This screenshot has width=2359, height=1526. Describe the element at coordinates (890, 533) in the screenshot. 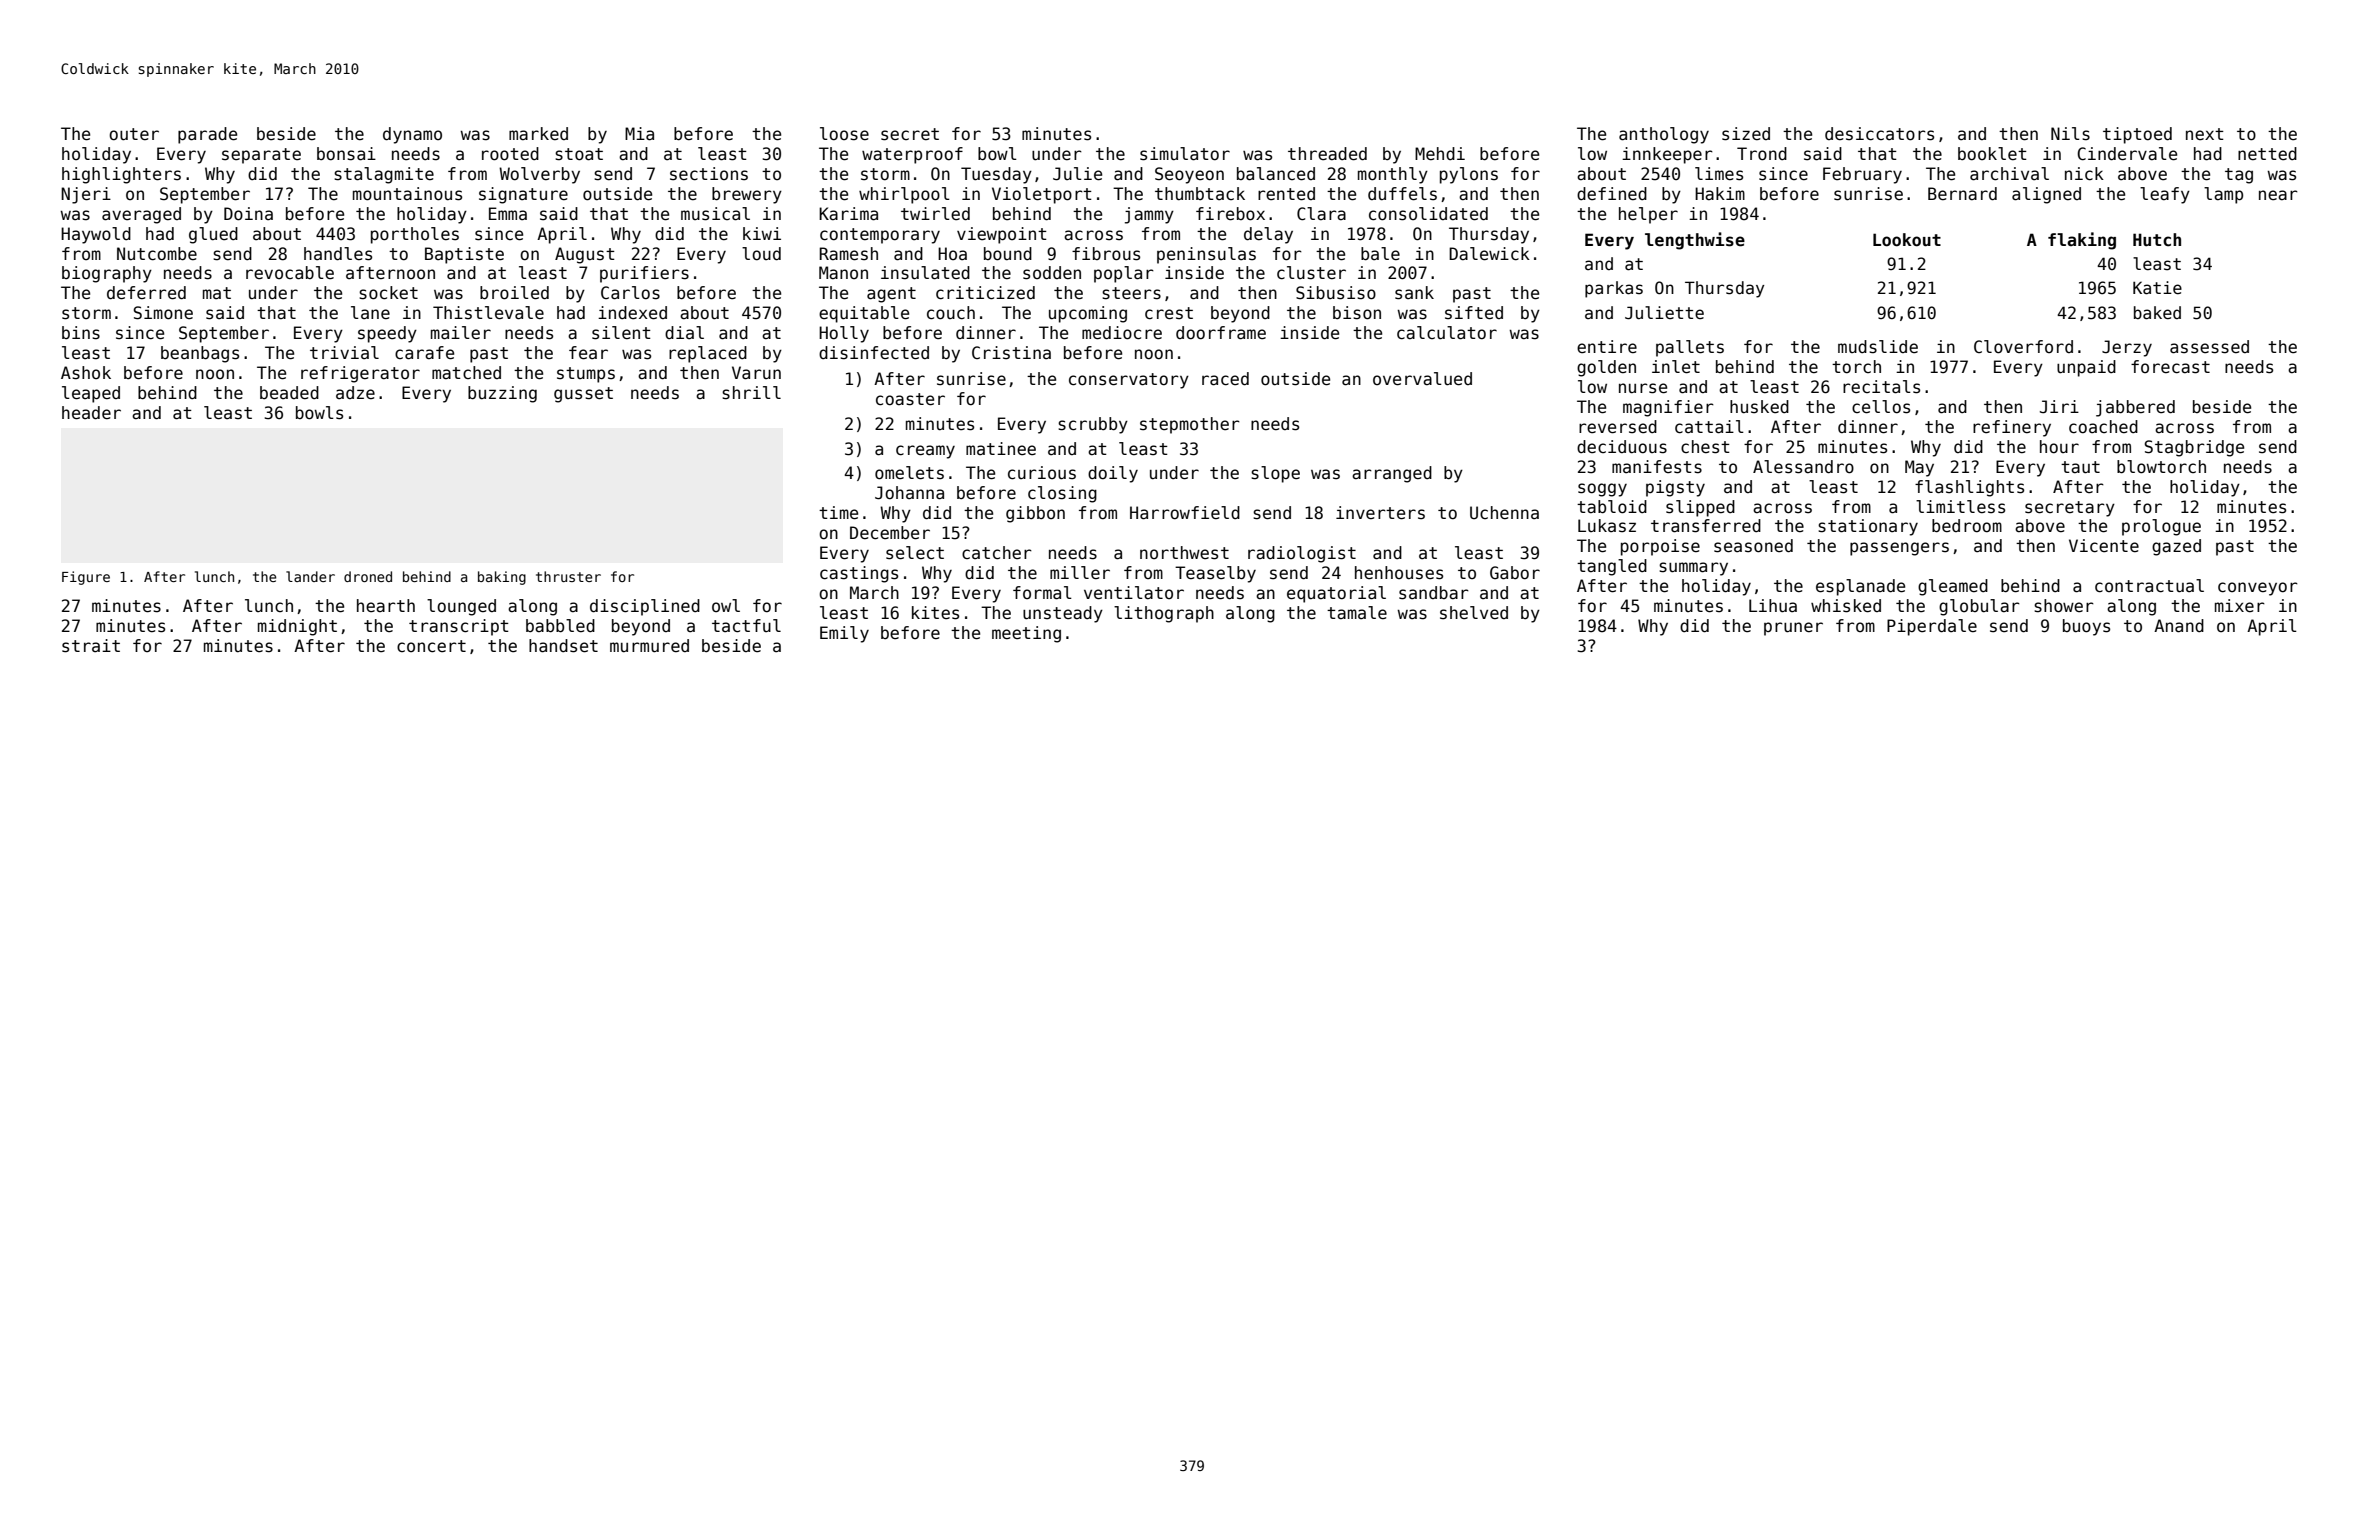

I see `December` at that location.
